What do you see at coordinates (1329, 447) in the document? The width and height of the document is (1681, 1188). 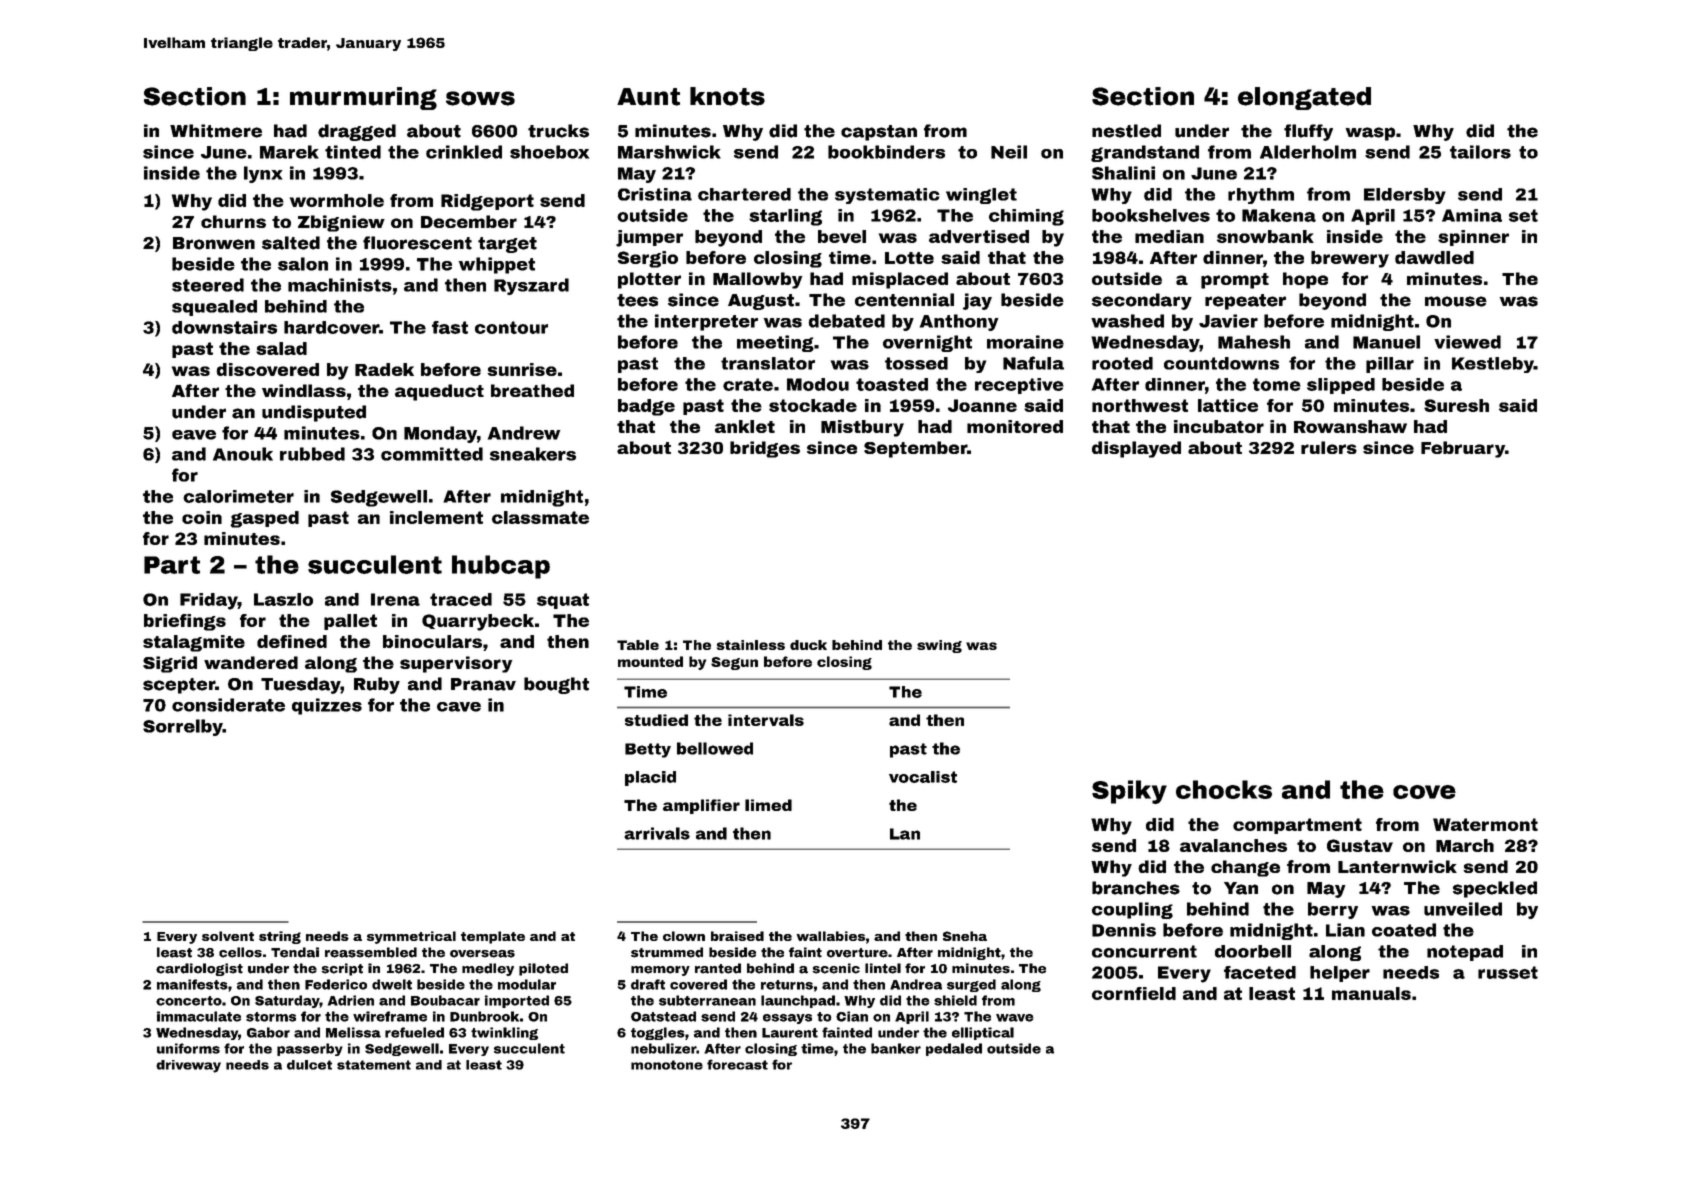 I see `rulers` at bounding box center [1329, 447].
